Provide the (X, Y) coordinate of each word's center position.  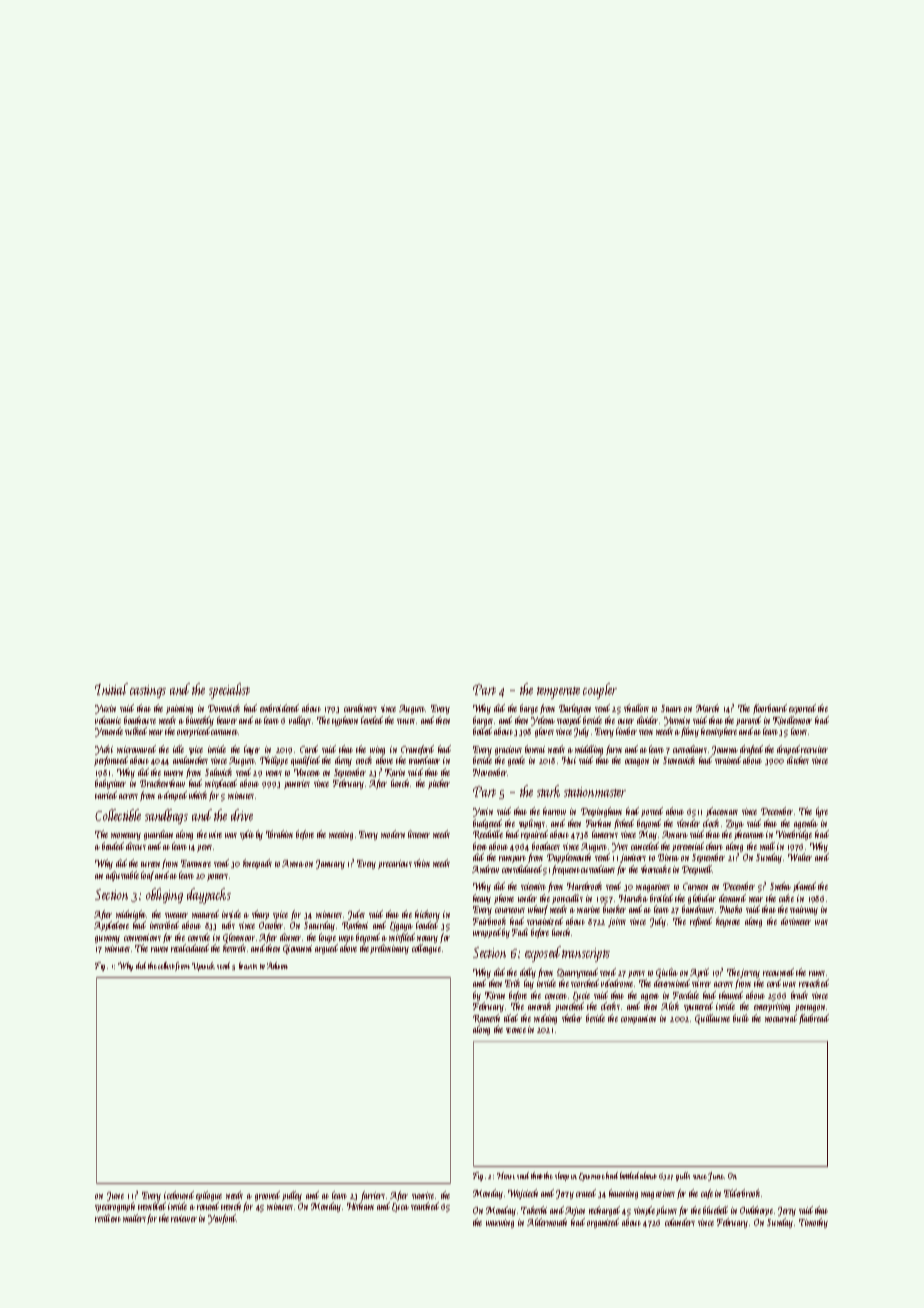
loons (799, 731)
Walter (800, 857)
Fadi (520, 932)
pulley (292, 1196)
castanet (224, 732)
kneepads (257, 864)
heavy (482, 899)
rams (817, 973)
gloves (544, 732)
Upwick (203, 966)
